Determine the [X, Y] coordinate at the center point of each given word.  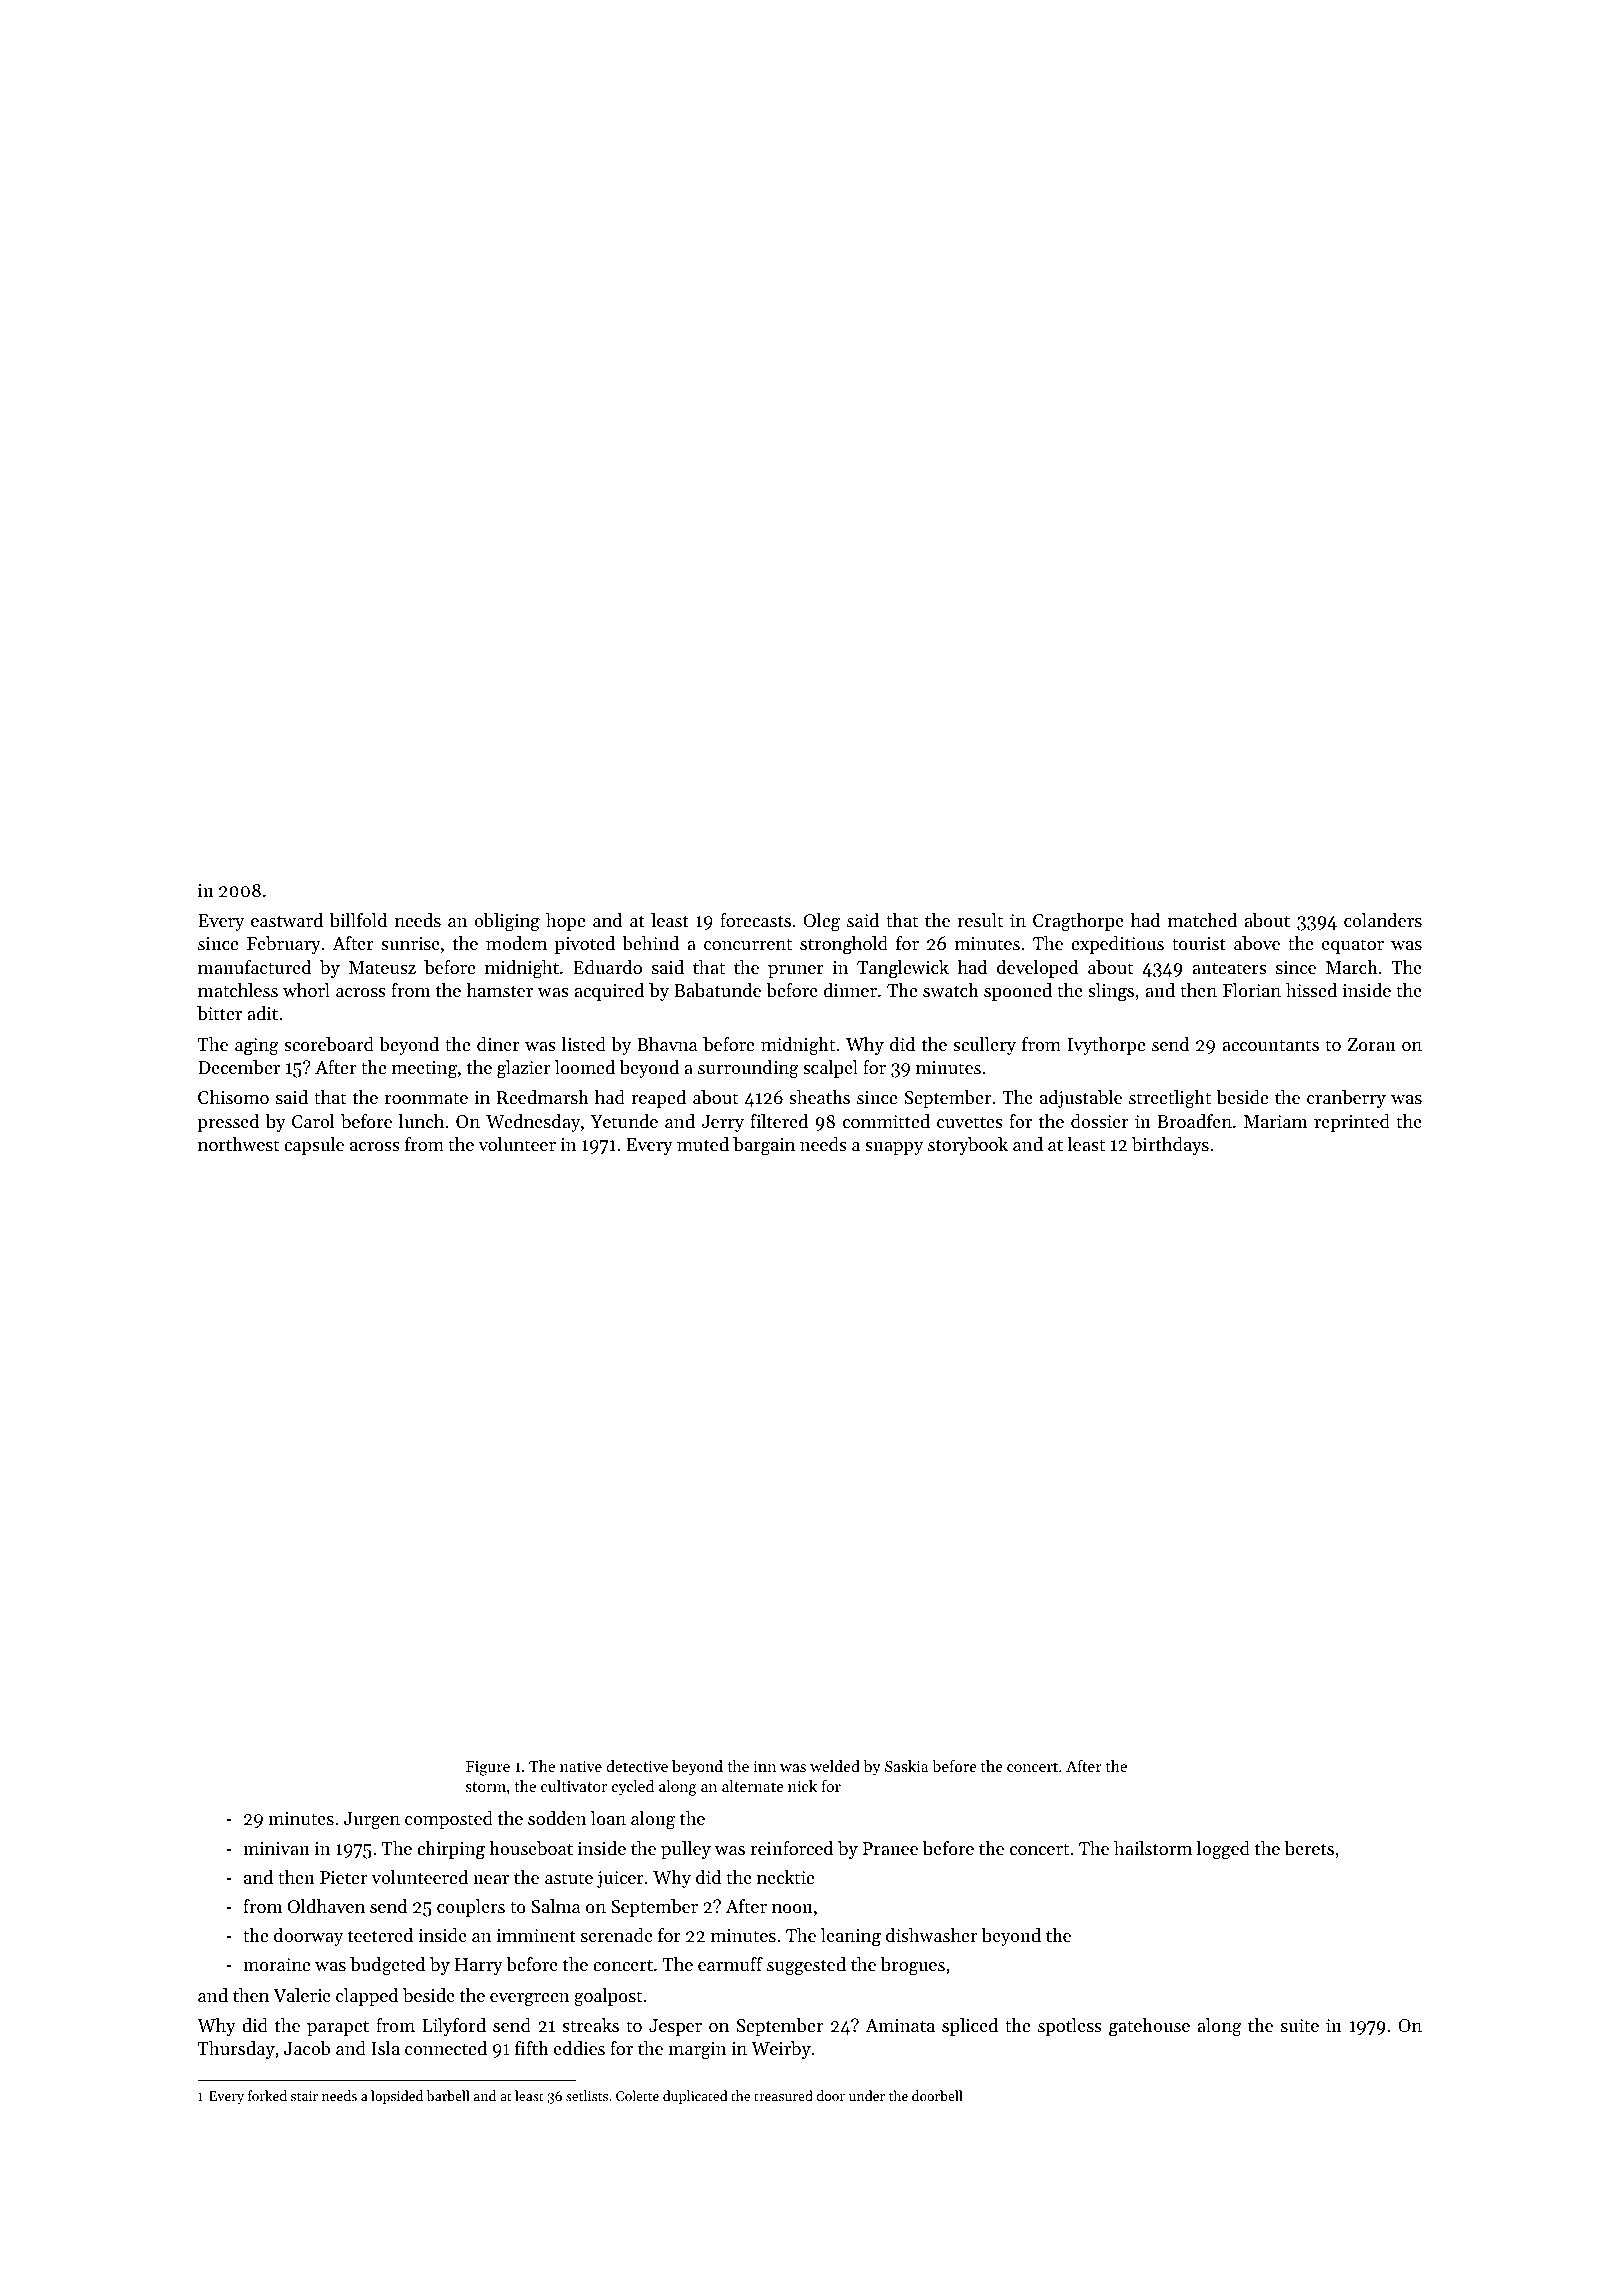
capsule [314, 1146]
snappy [894, 1148]
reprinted [1352, 1123]
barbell [448, 2095]
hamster [500, 990]
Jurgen [372, 1821]
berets [1309, 1848]
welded [835, 1766]
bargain [764, 1146]
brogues [913, 1966]
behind [650, 943]
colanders [1383, 920]
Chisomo [233, 1097]
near [491, 1879]
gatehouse [1149, 2027]
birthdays [1170, 1146]
